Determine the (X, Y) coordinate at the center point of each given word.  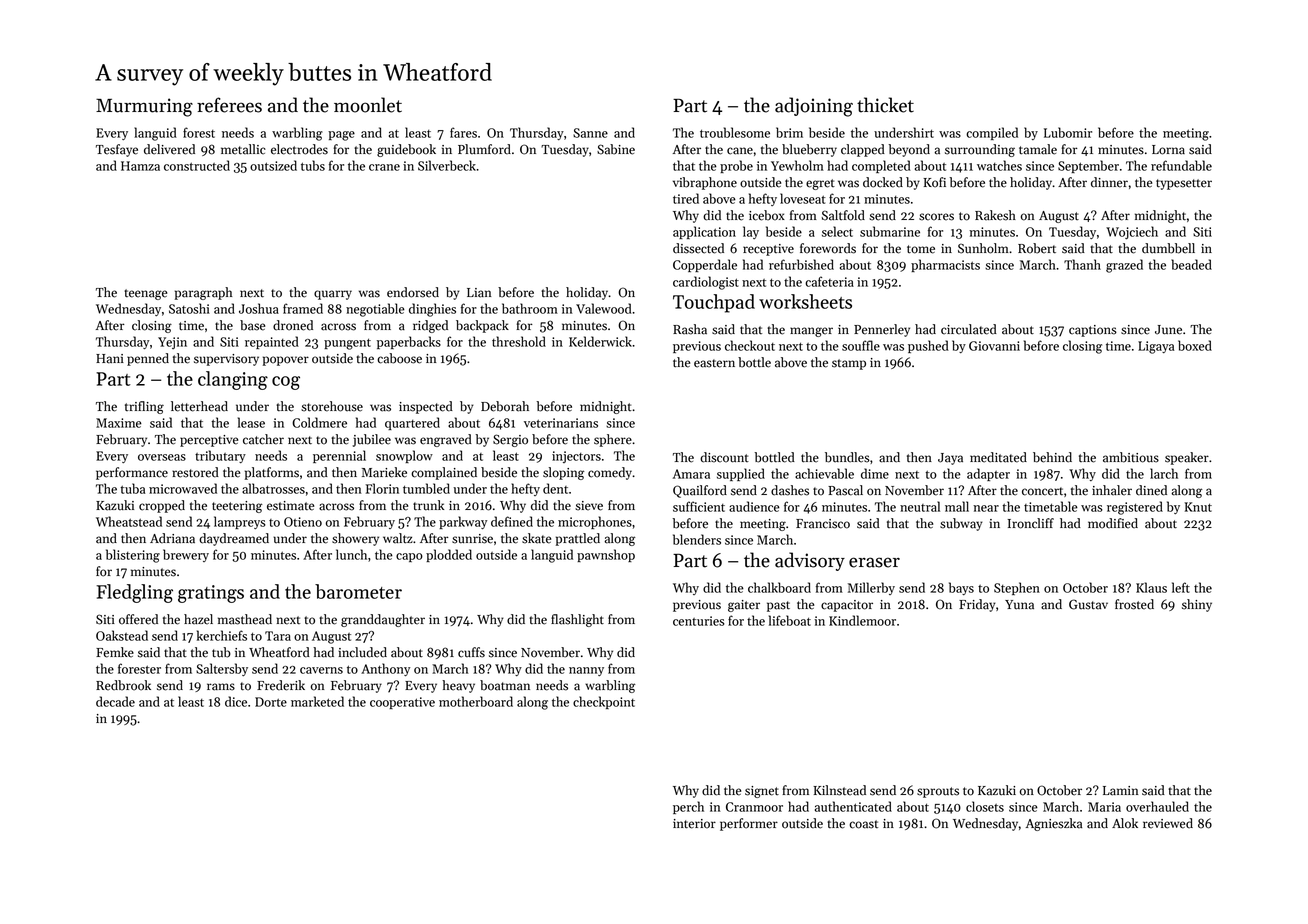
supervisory (226, 360)
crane (384, 167)
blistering (133, 556)
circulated (969, 329)
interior (694, 824)
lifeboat (790, 620)
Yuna (1019, 605)
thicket (885, 105)
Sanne (590, 133)
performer (749, 824)
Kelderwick (600, 341)
